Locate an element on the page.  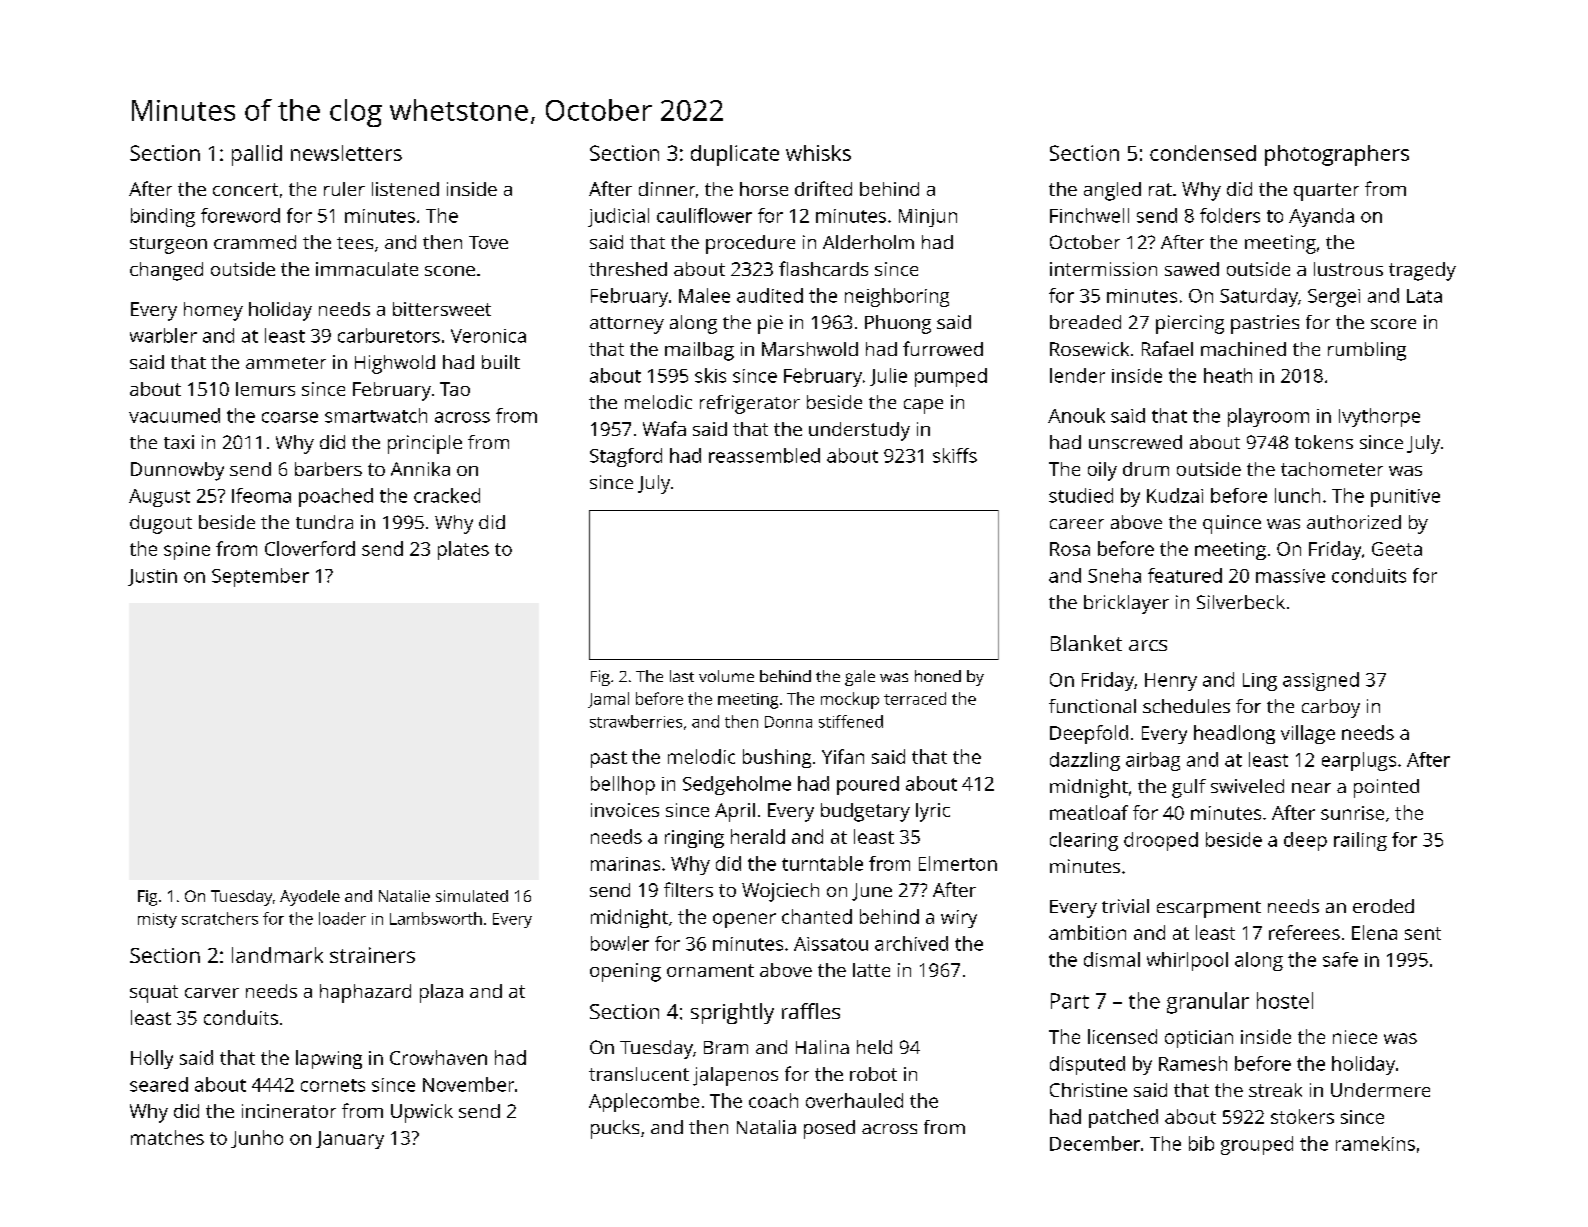
newsletters is located at coordinates (346, 153).
